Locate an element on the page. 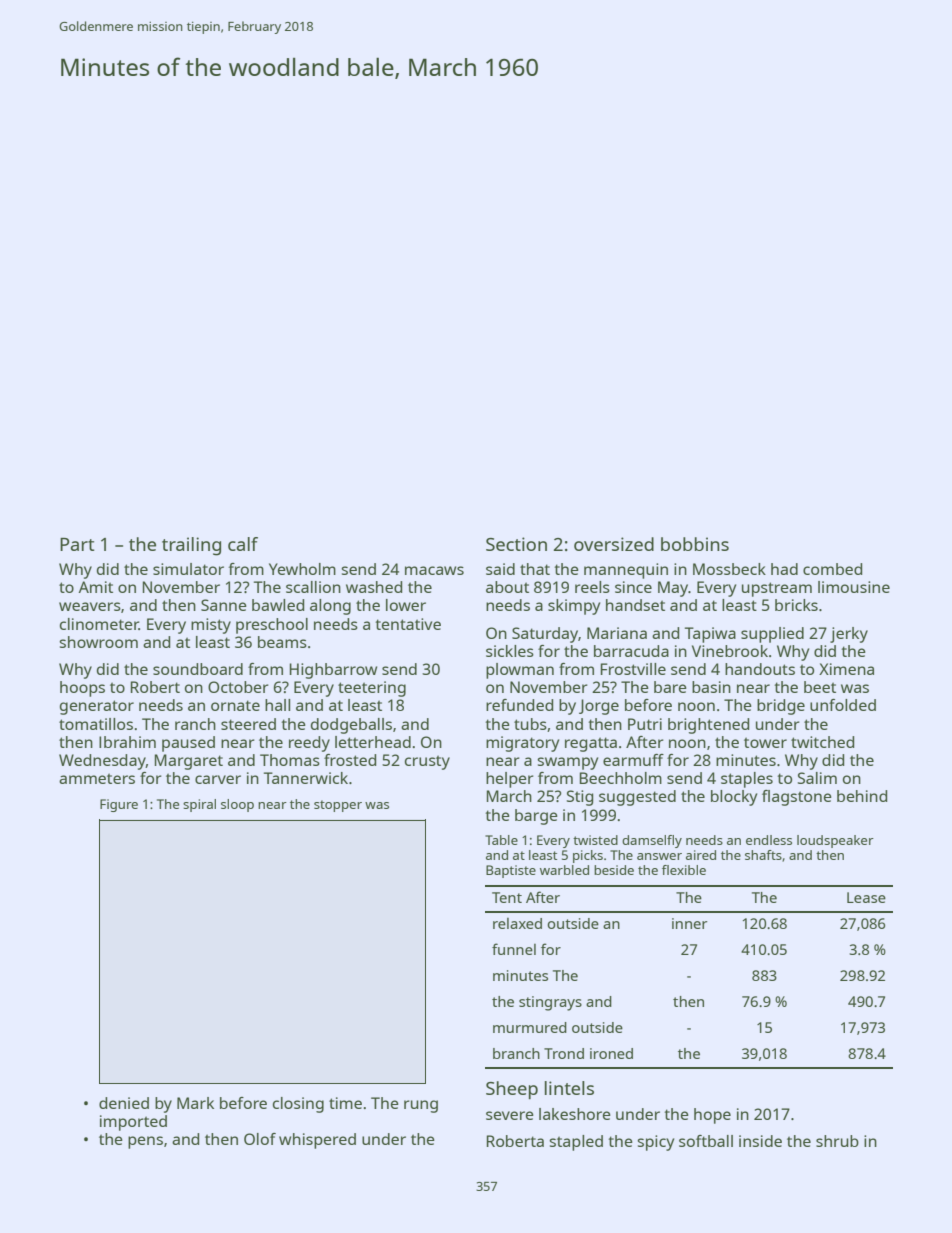 The image size is (952, 1233). Table is located at coordinates (501, 840).
